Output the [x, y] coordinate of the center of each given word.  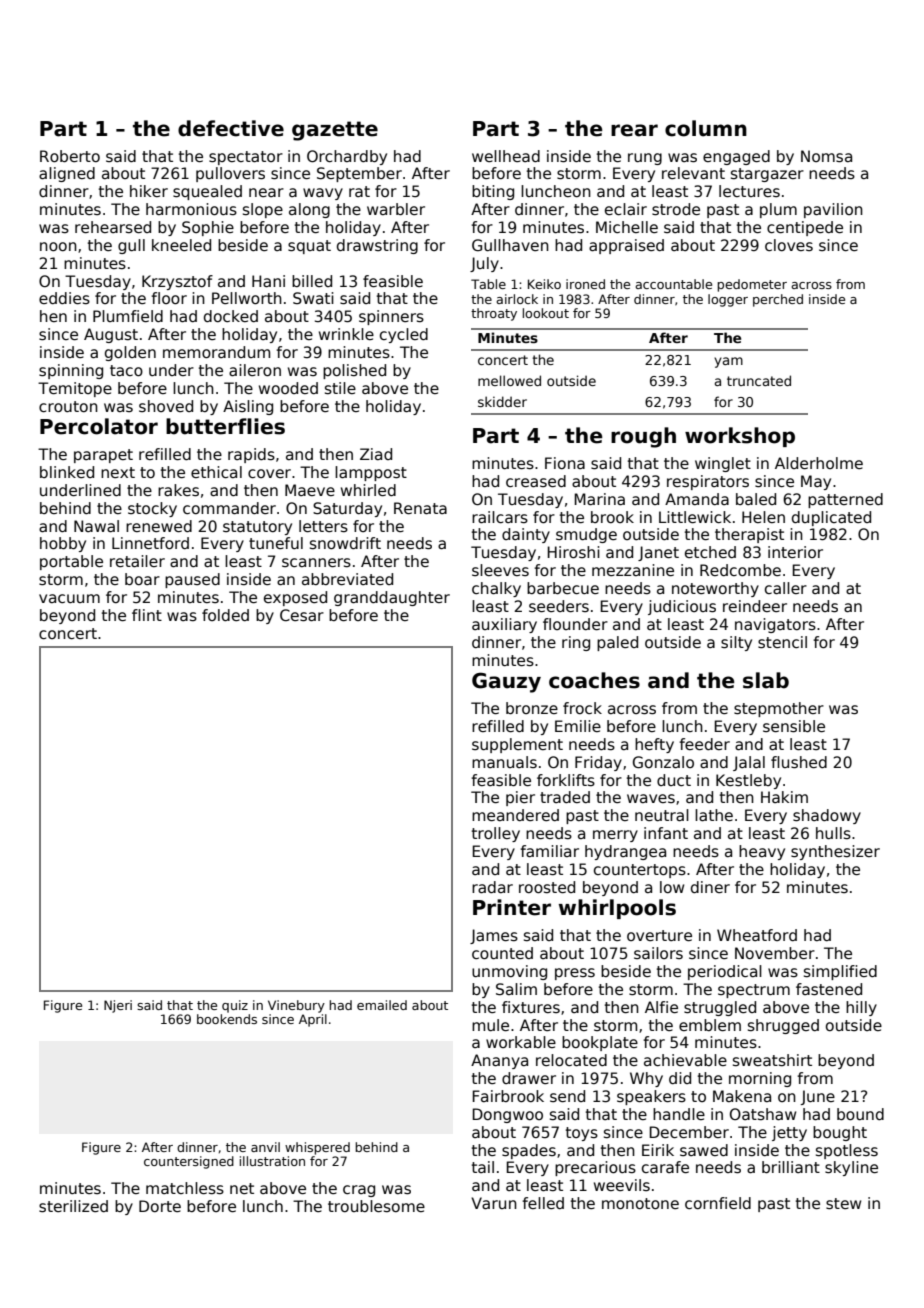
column [706, 128]
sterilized [73, 1206]
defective [231, 128]
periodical [725, 972]
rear [634, 130]
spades [529, 1151]
